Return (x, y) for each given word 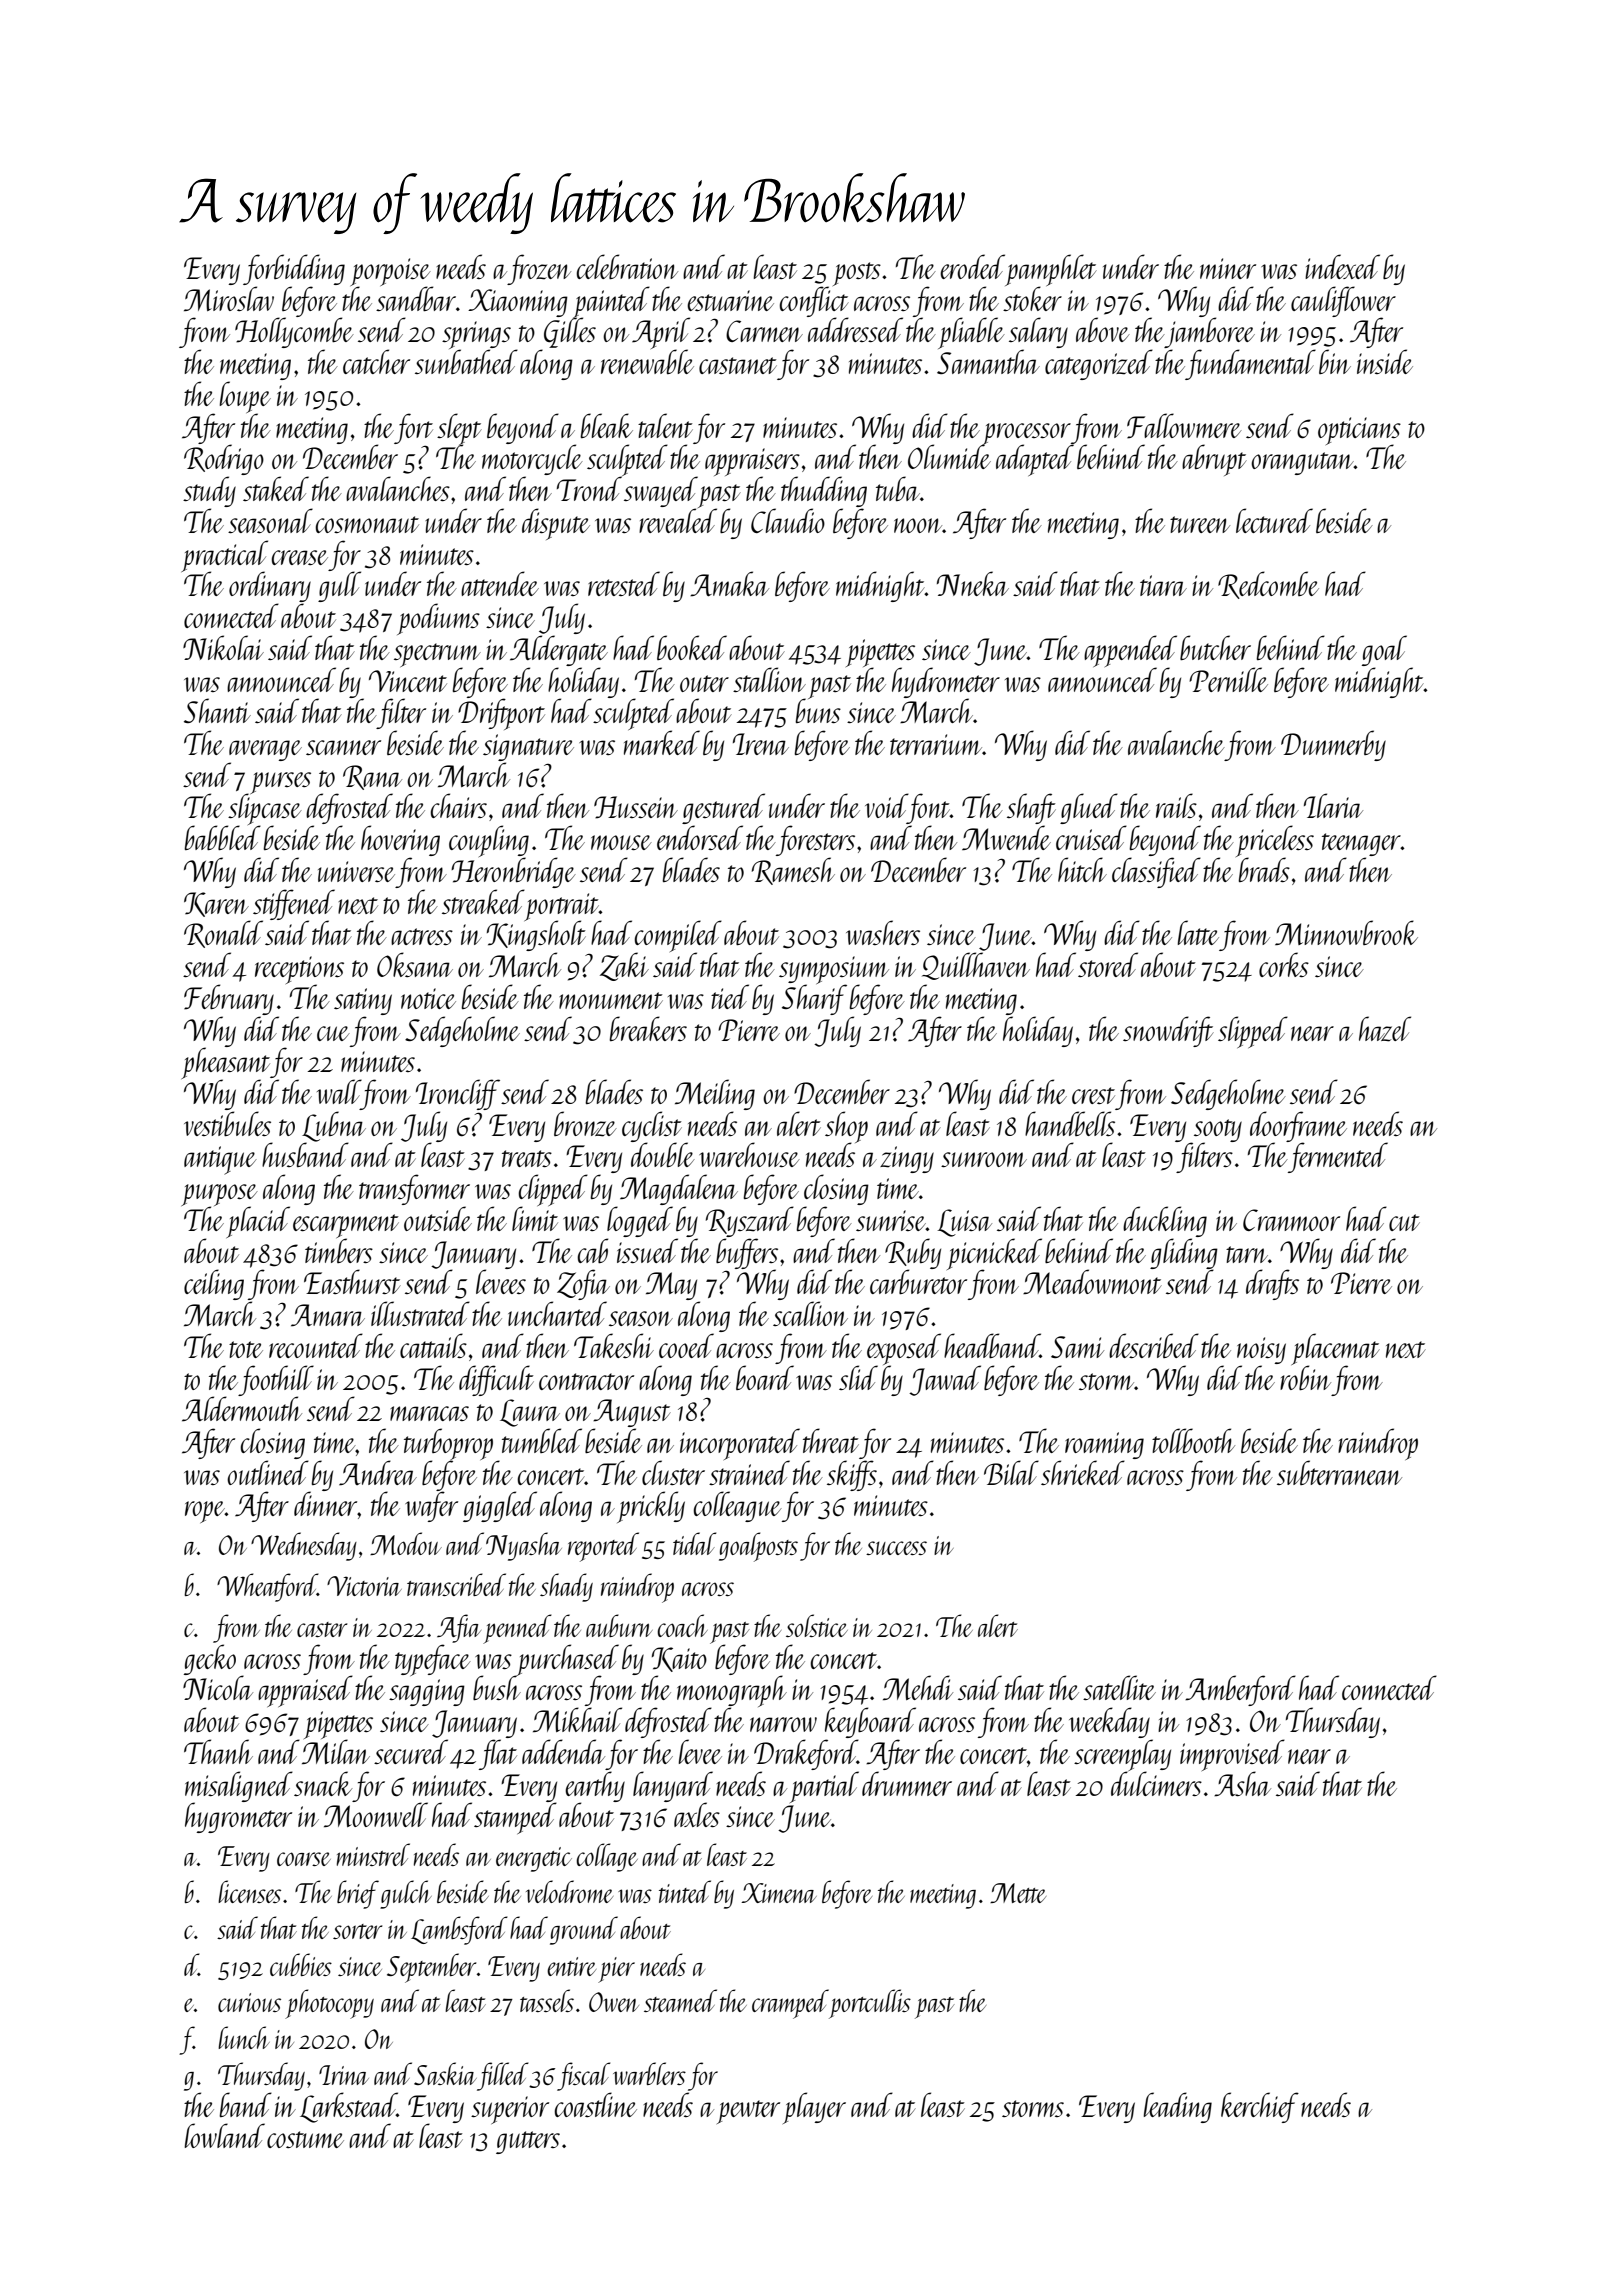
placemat (1335, 1349)
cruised (1091, 837)
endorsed (700, 837)
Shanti (217, 710)
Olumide (949, 457)
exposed (904, 1349)
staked (276, 488)
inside (1385, 361)
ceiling (214, 1284)
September (431, 1968)
